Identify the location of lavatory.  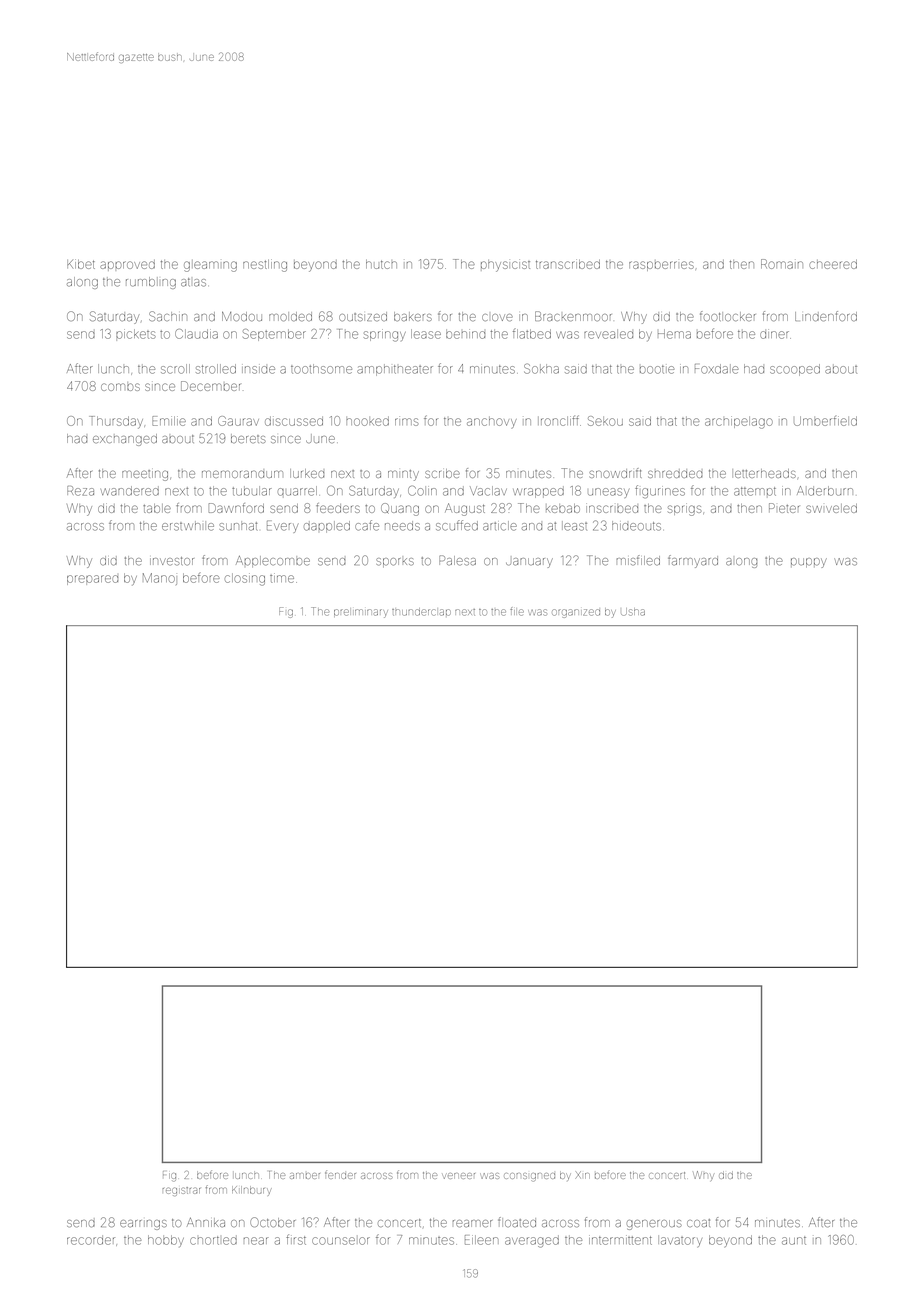
(680, 1241).
